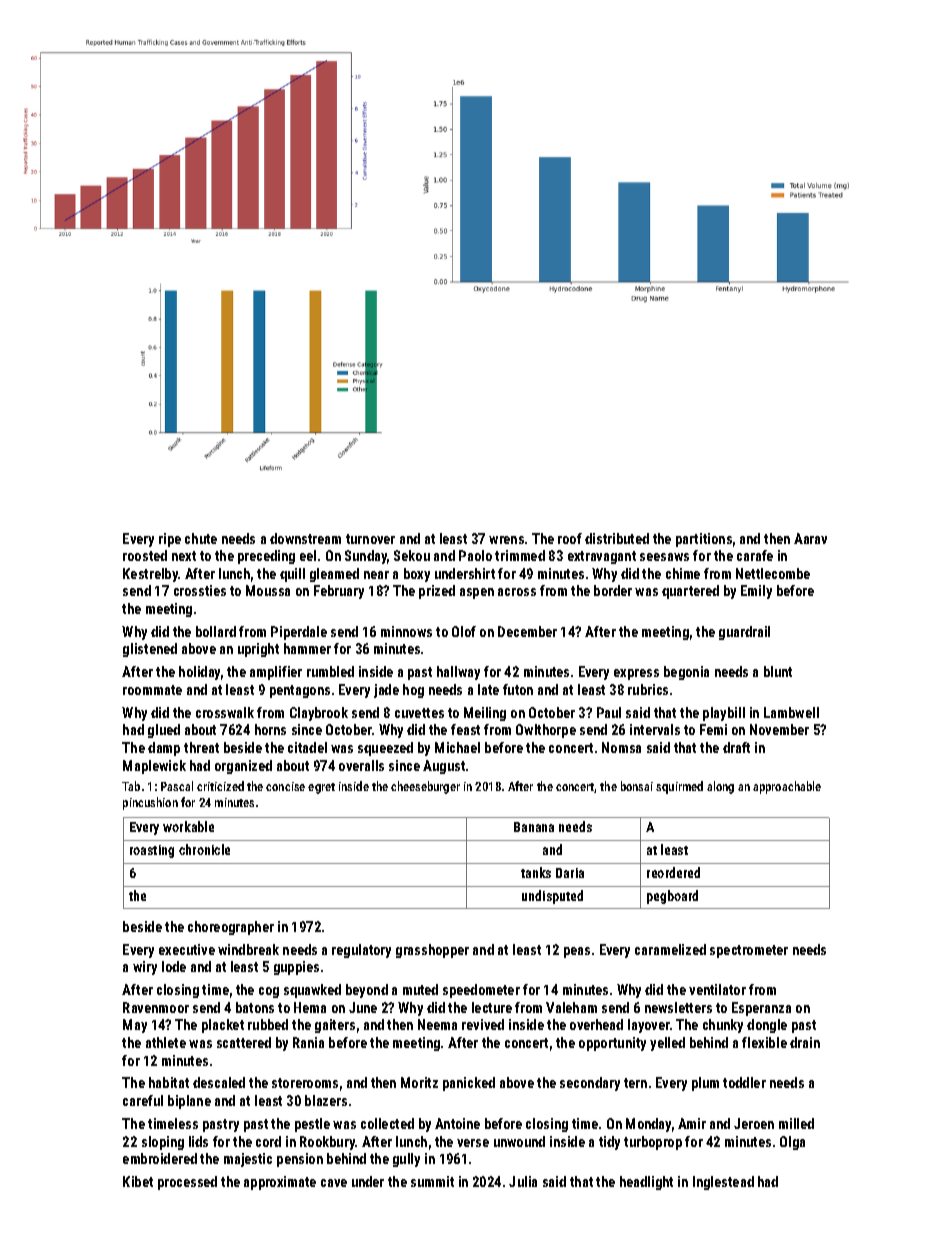  I want to click on cheeseburger, so click(425, 787).
